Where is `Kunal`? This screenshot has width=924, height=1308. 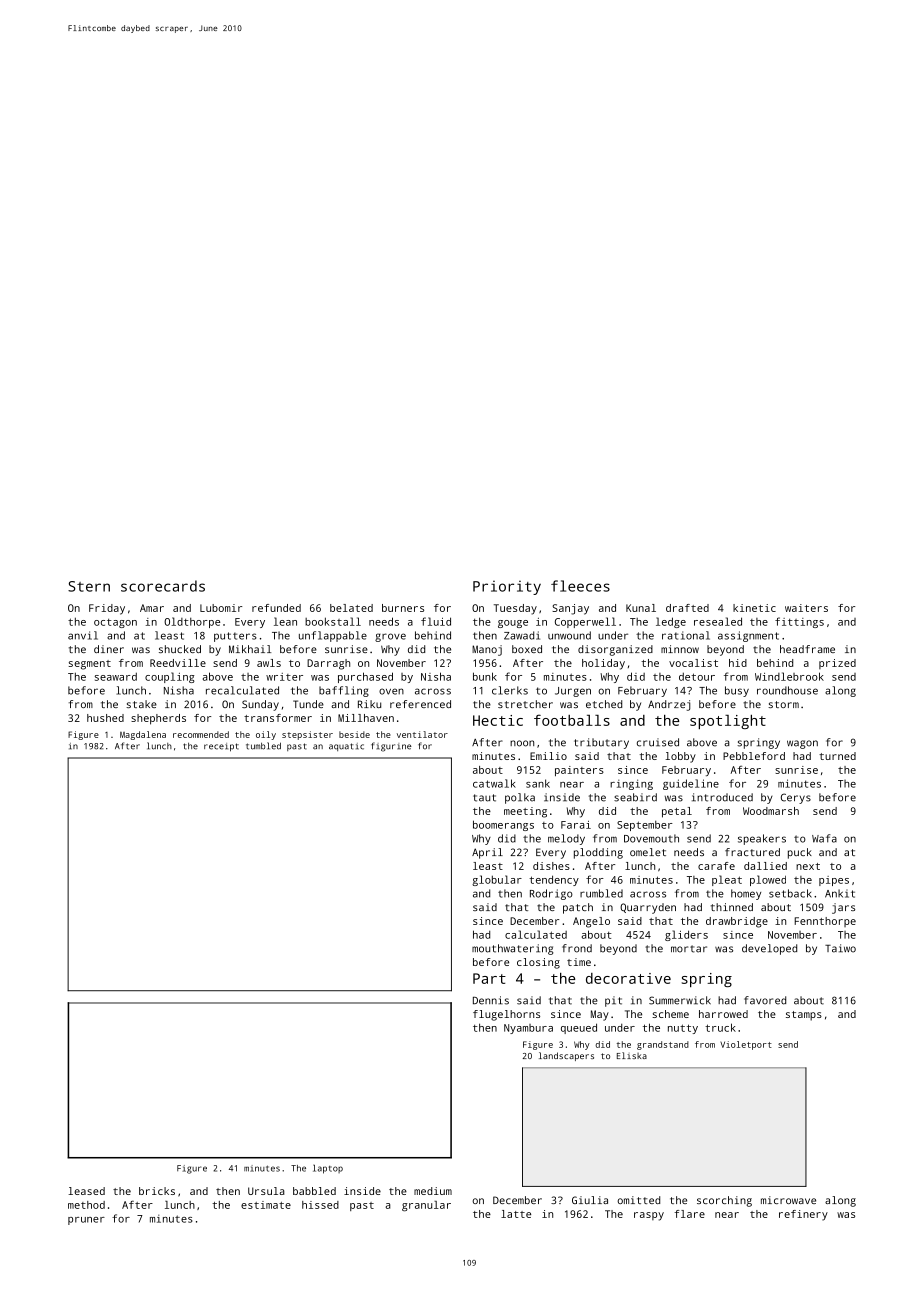
Kunal is located at coordinates (641, 608).
